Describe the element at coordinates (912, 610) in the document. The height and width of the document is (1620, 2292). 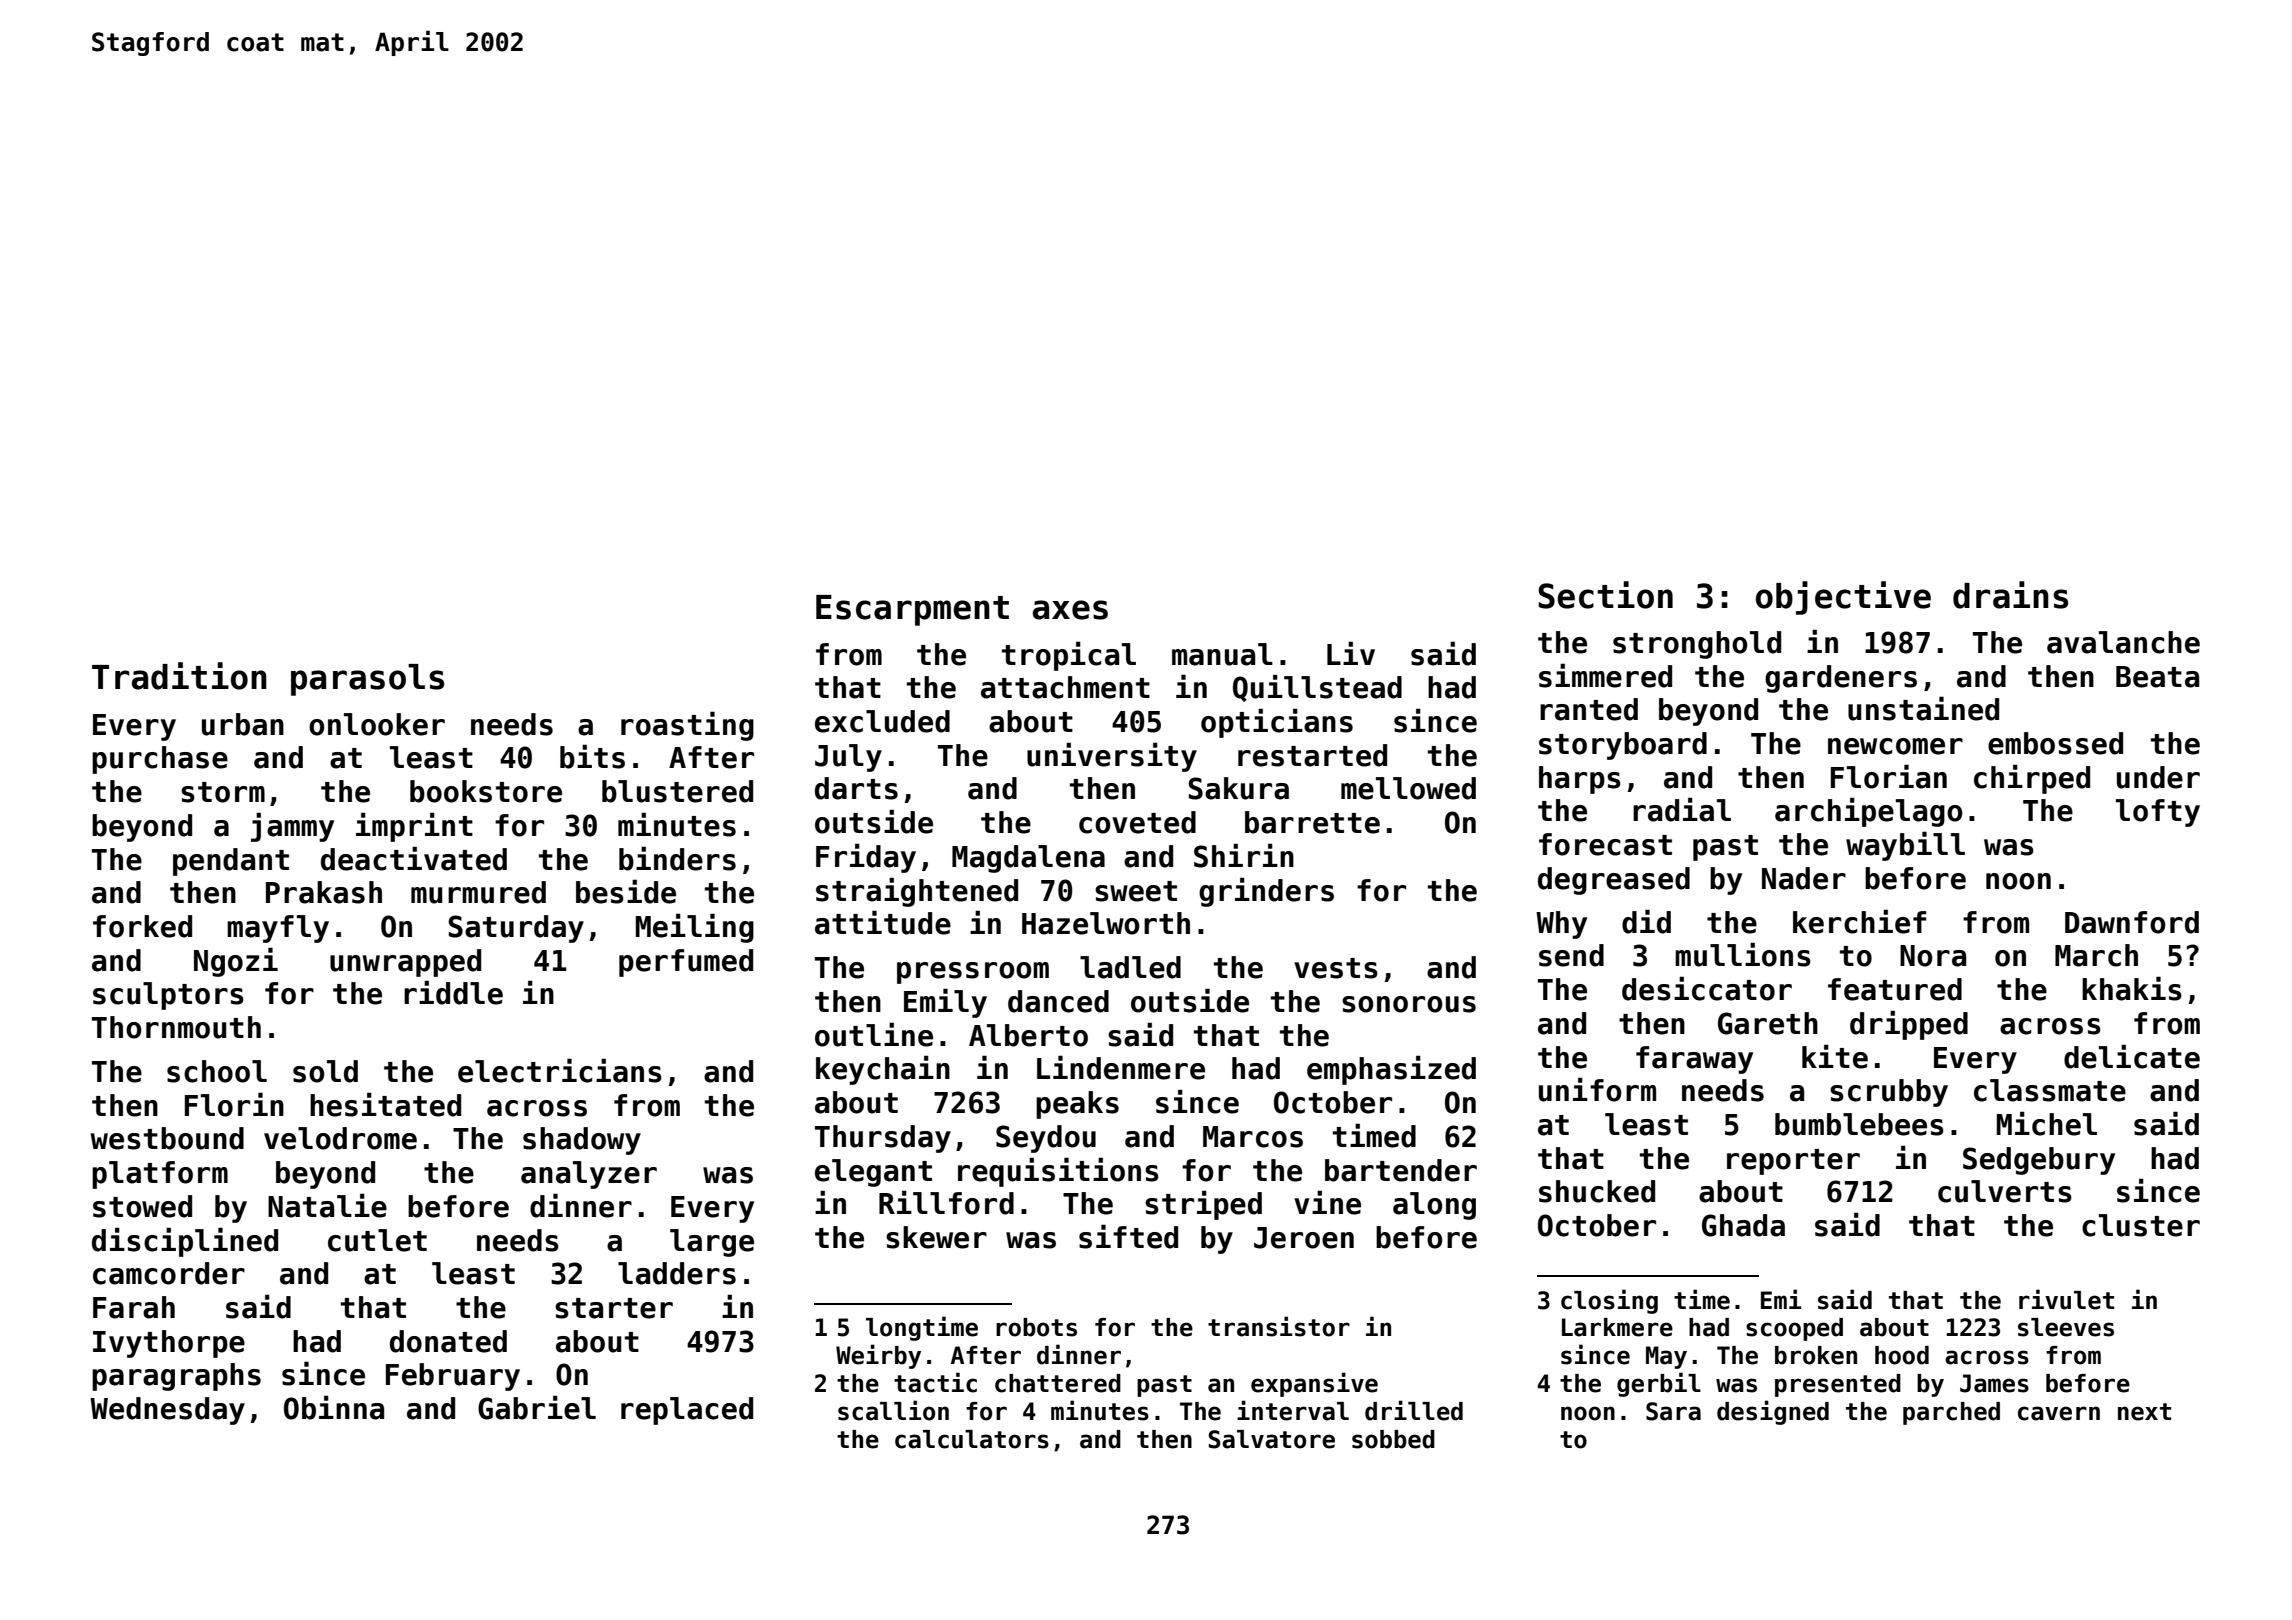
I see `Escarpment` at that location.
